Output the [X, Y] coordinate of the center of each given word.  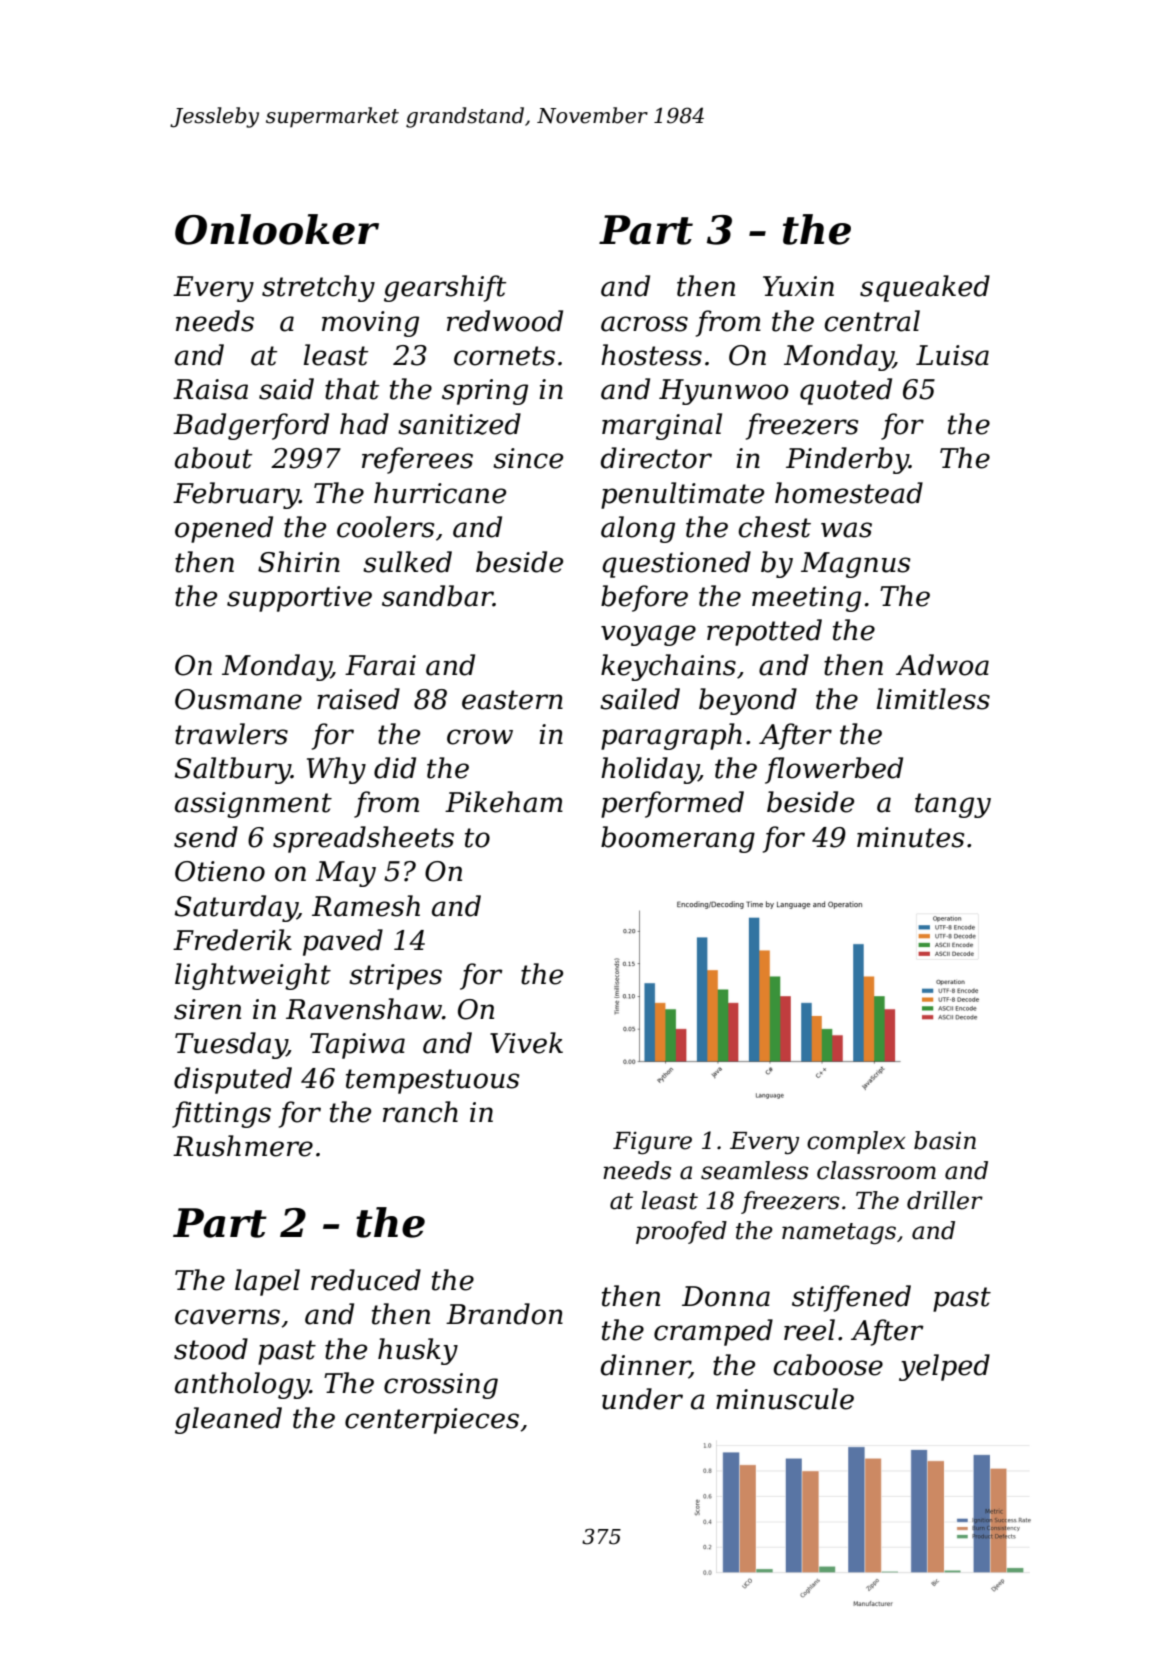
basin [945, 1140]
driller [945, 1200]
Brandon [504, 1314]
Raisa [210, 389]
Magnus [855, 565]
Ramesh [366, 906]
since [528, 458]
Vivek [526, 1043]
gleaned [228, 1420]
